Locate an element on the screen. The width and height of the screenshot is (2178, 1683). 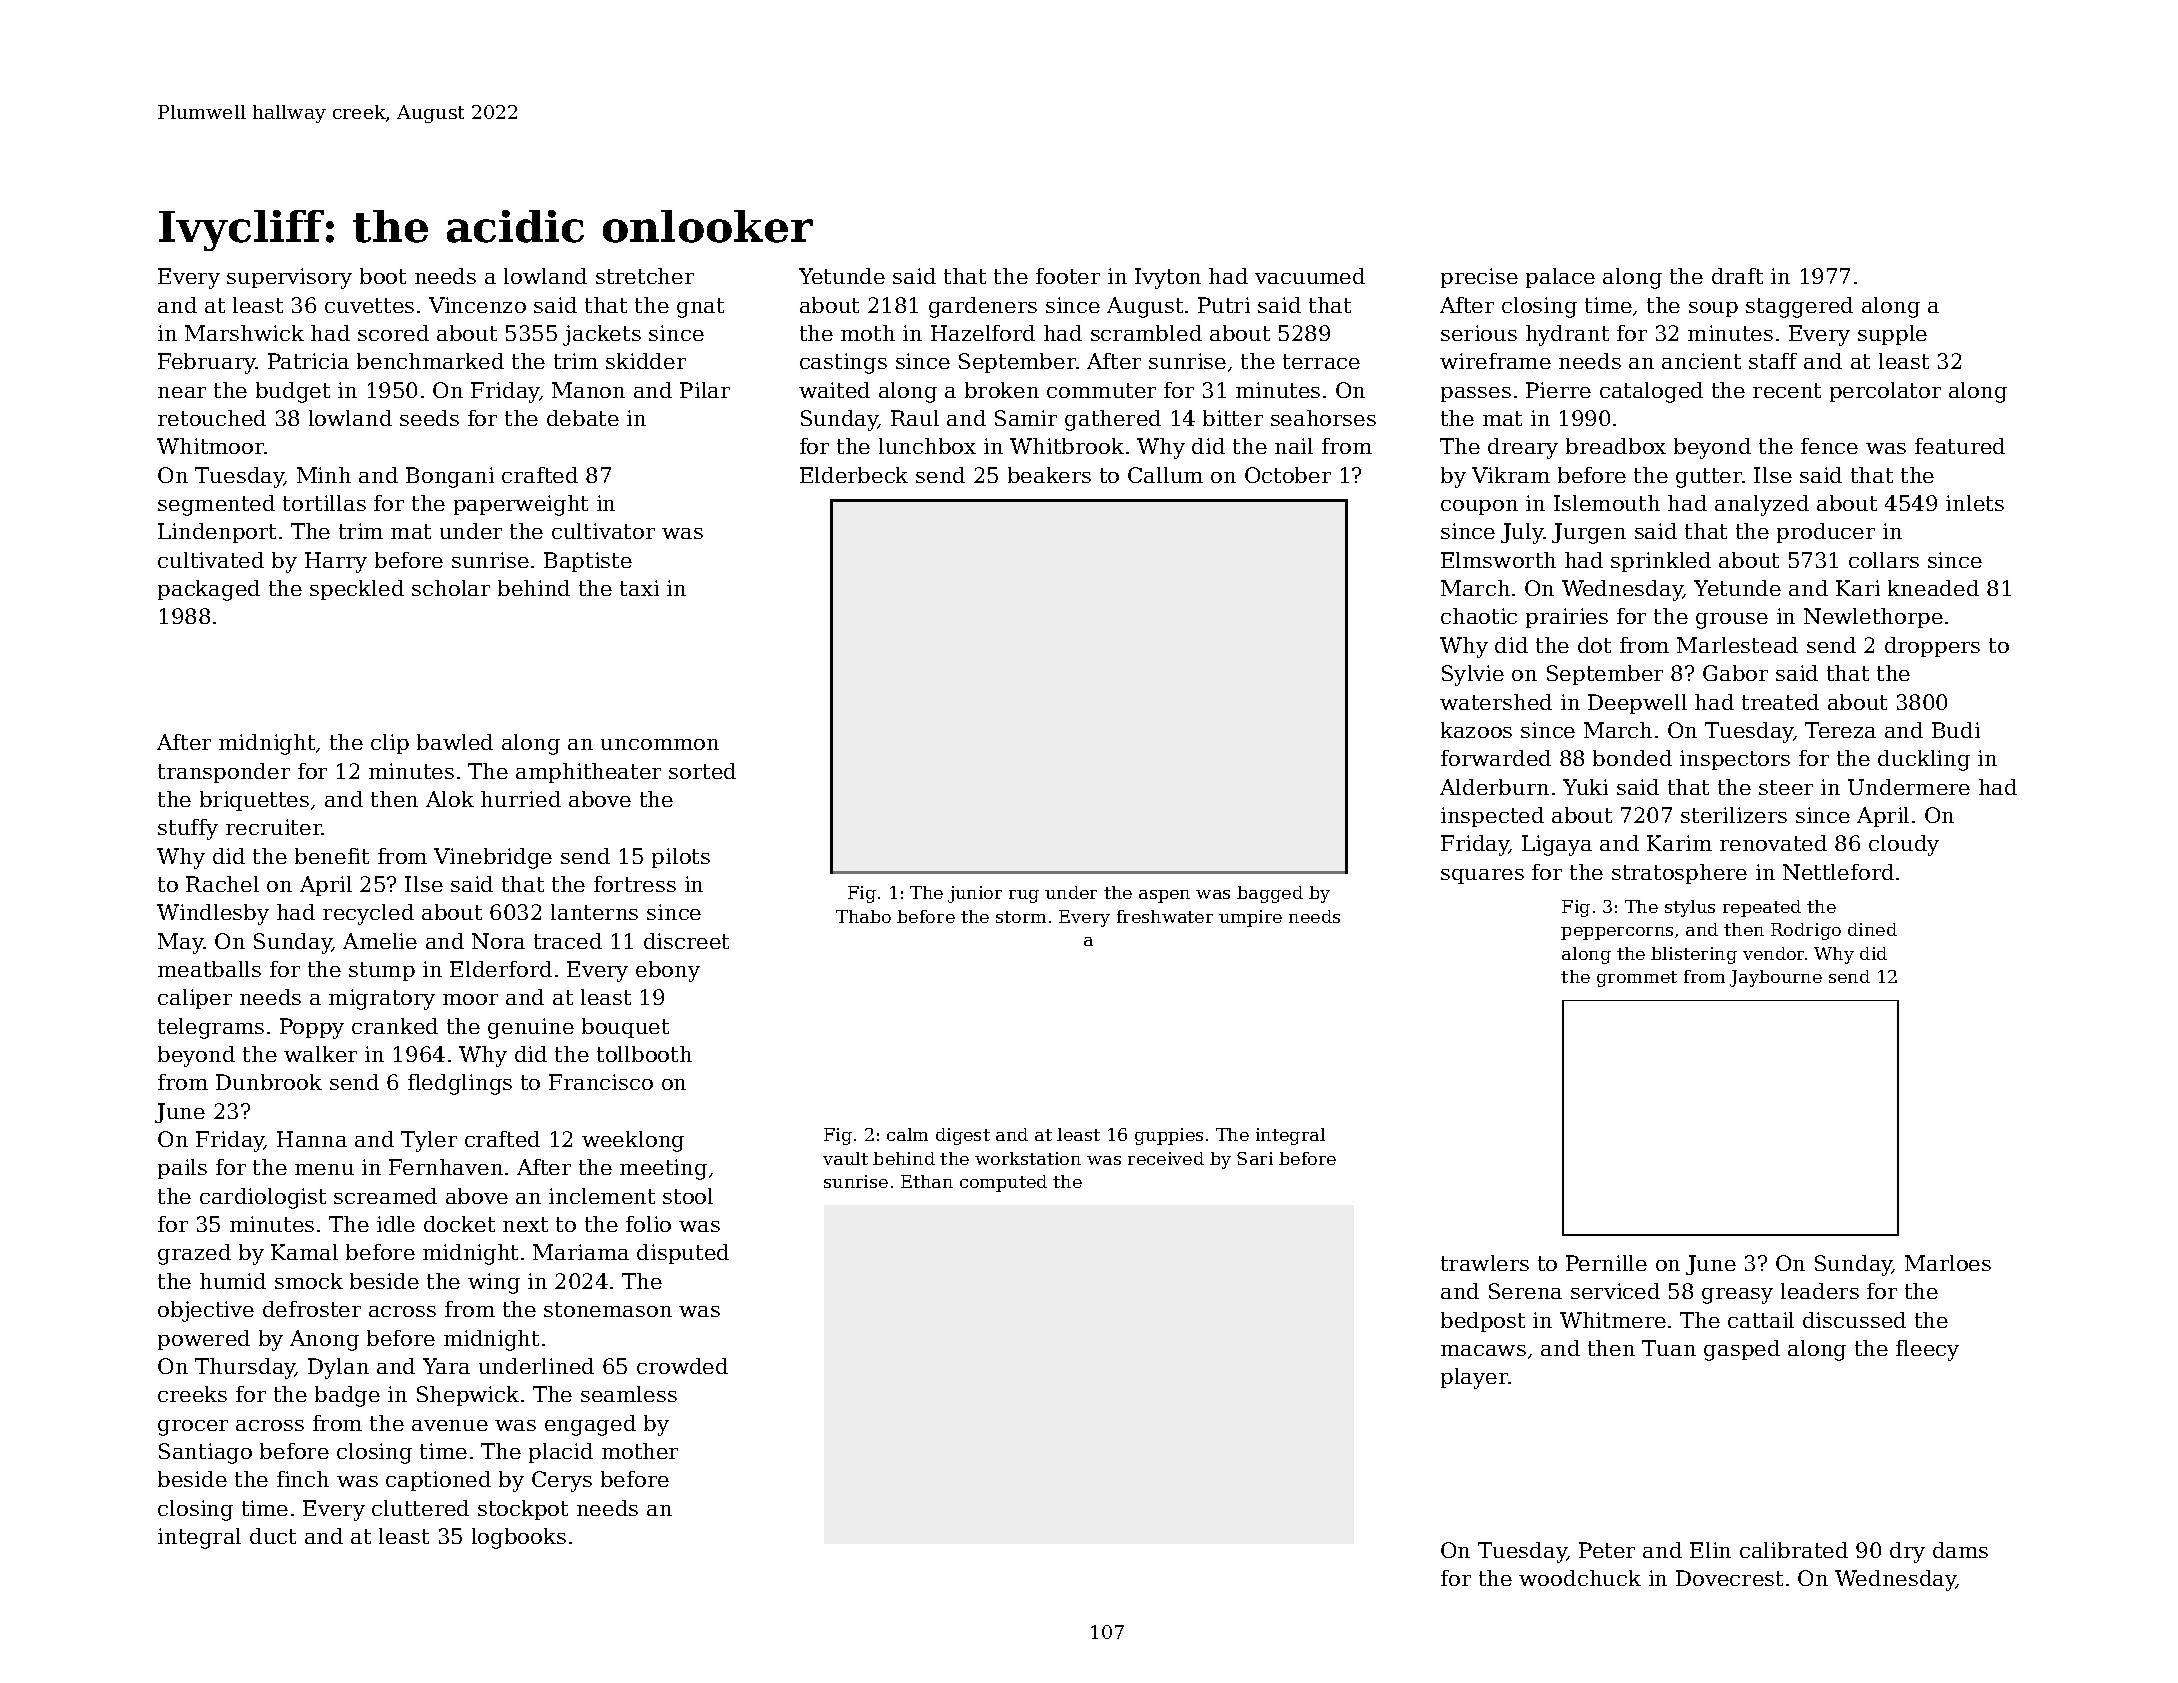
bawled is located at coordinates (455, 742).
